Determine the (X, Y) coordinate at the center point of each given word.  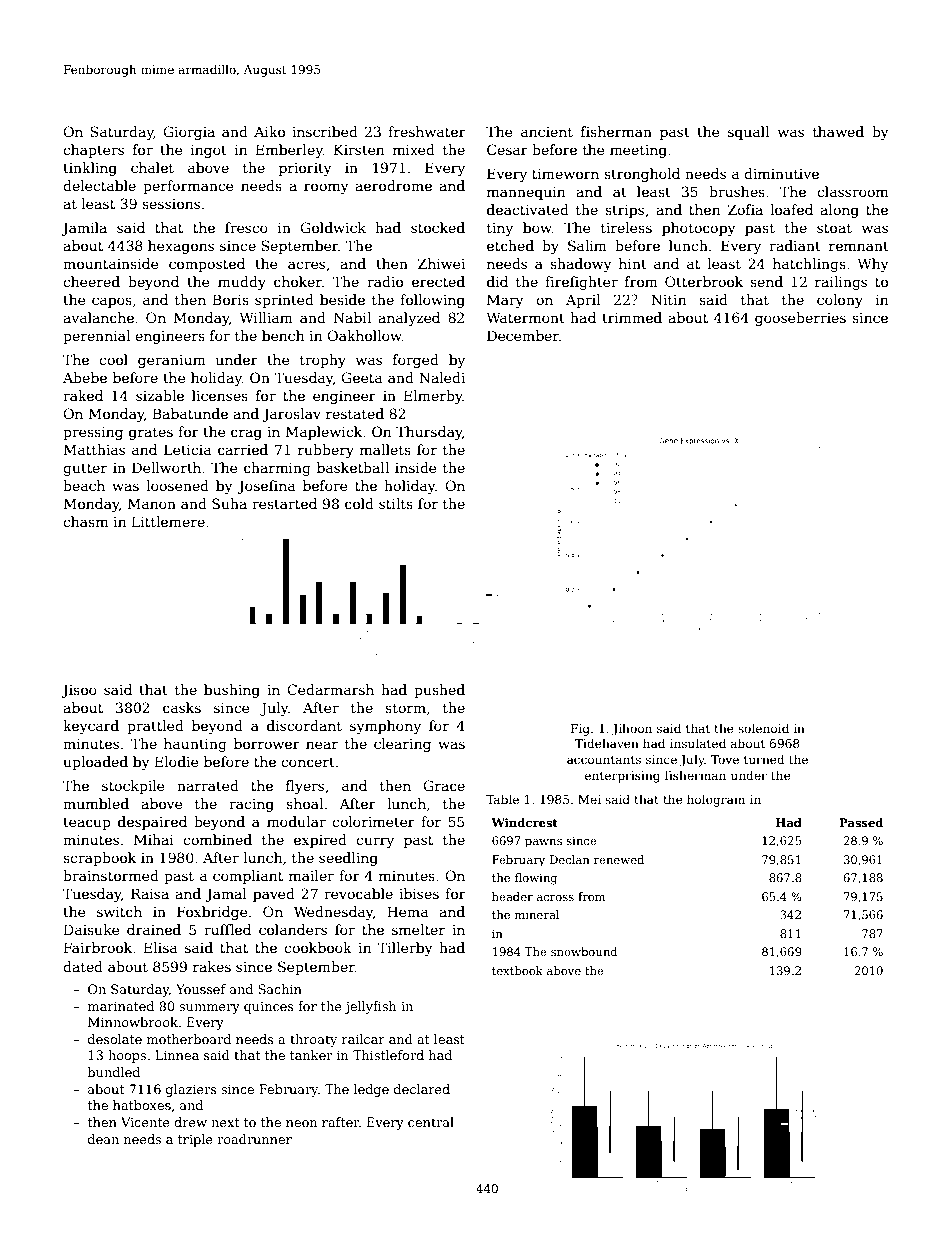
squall (749, 133)
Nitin (668, 299)
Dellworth (166, 467)
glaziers (191, 1090)
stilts (396, 503)
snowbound (584, 951)
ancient (547, 132)
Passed (861, 822)
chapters (93, 151)
